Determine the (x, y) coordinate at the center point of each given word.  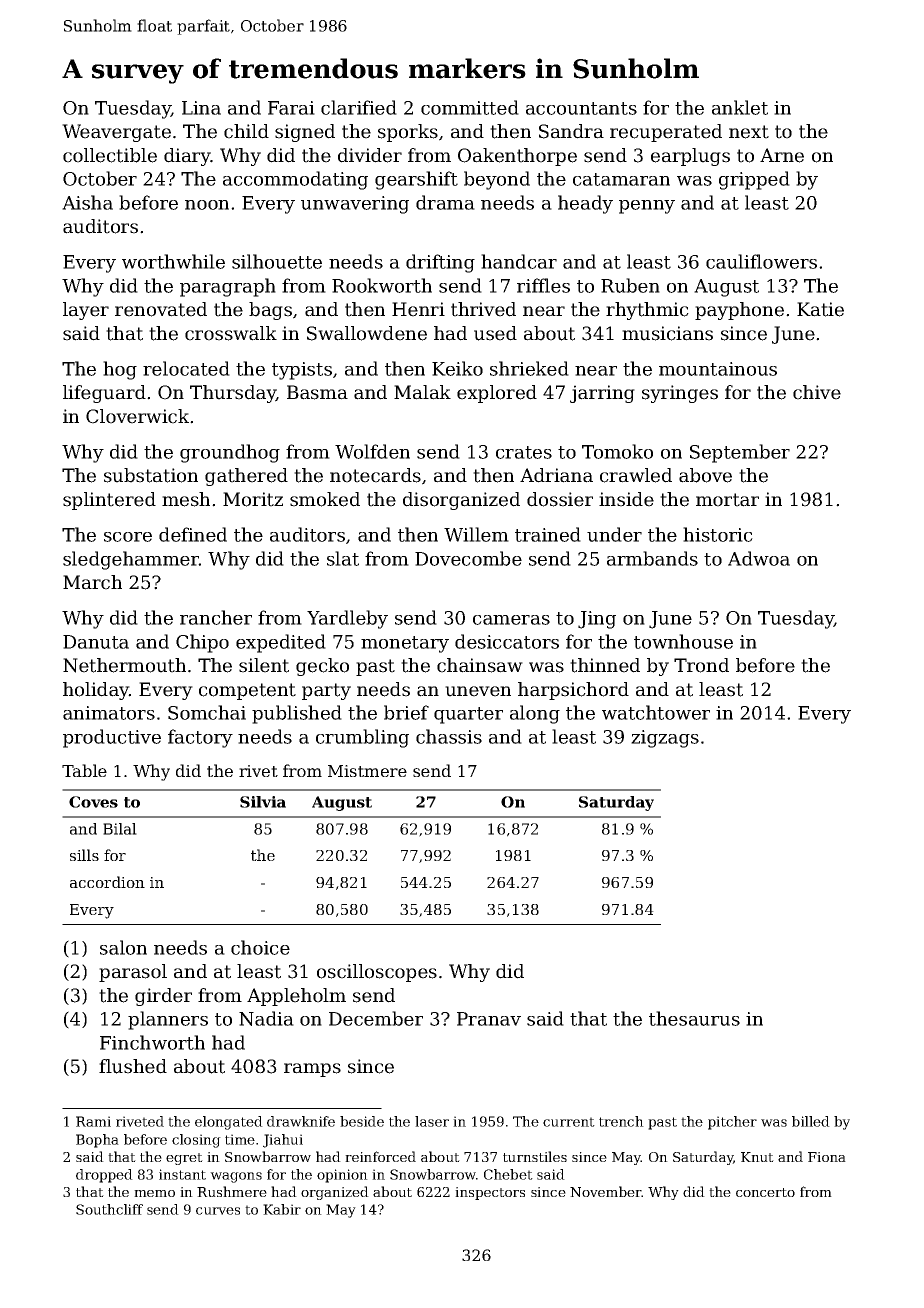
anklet (740, 107)
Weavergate (116, 133)
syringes (680, 394)
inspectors (490, 1193)
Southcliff (109, 1209)
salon (123, 947)
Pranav (489, 1019)
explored (497, 394)
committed (470, 107)
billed (811, 1121)
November (606, 1191)
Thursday (233, 394)
